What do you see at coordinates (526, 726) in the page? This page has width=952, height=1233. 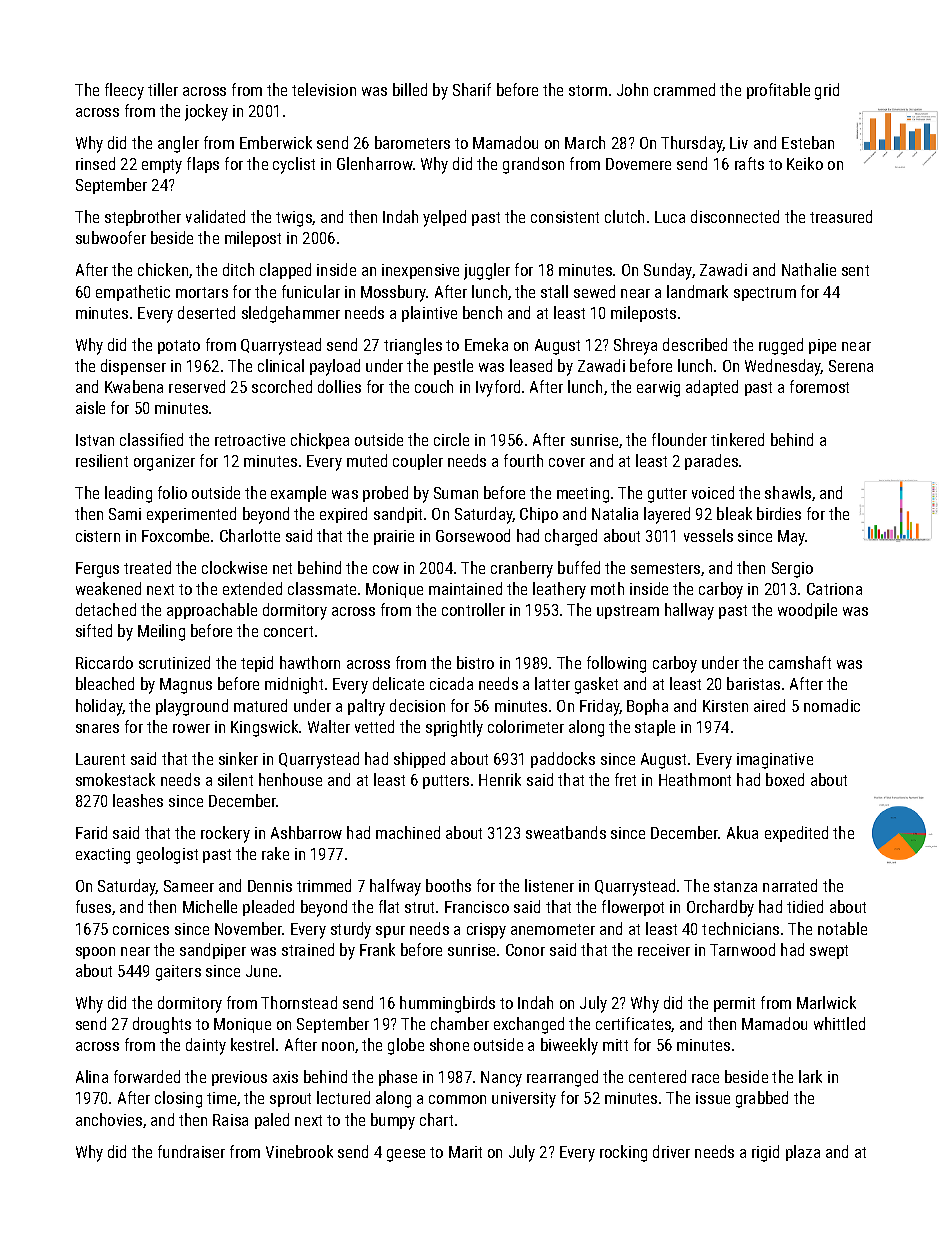 I see `colorimeter` at bounding box center [526, 726].
